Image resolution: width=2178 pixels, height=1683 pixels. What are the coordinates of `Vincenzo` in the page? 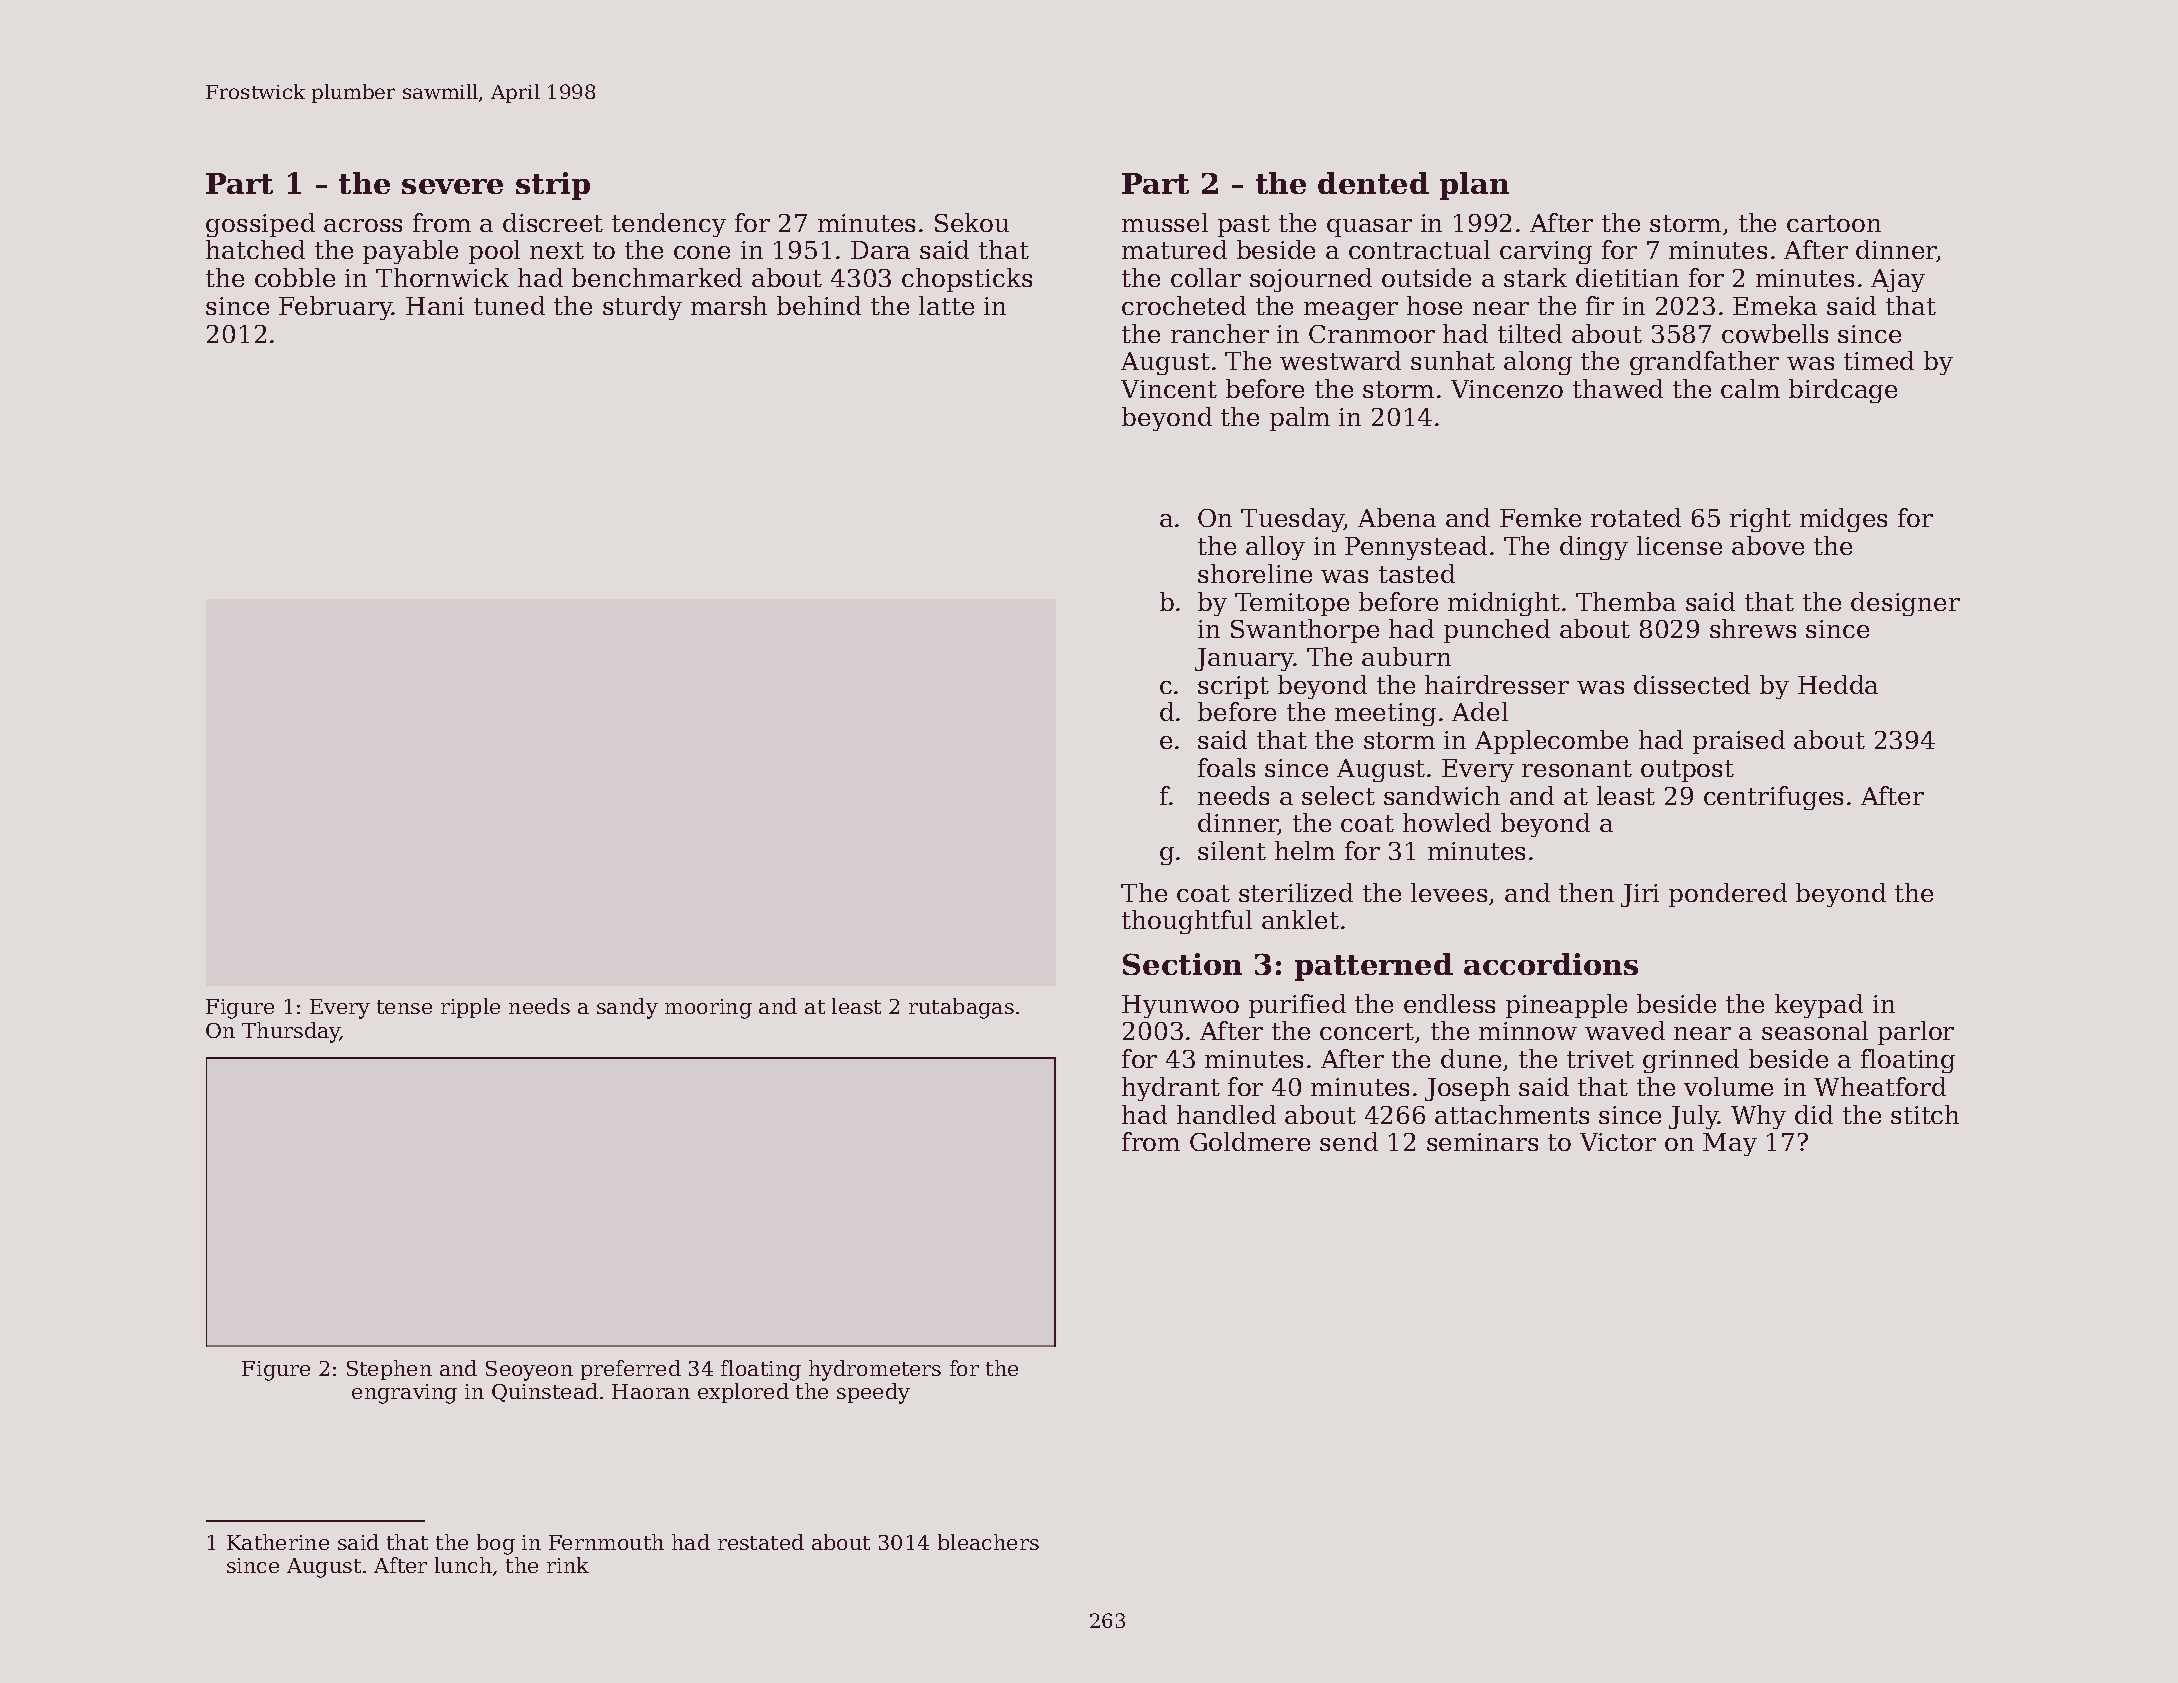 It's located at (1507, 389).
